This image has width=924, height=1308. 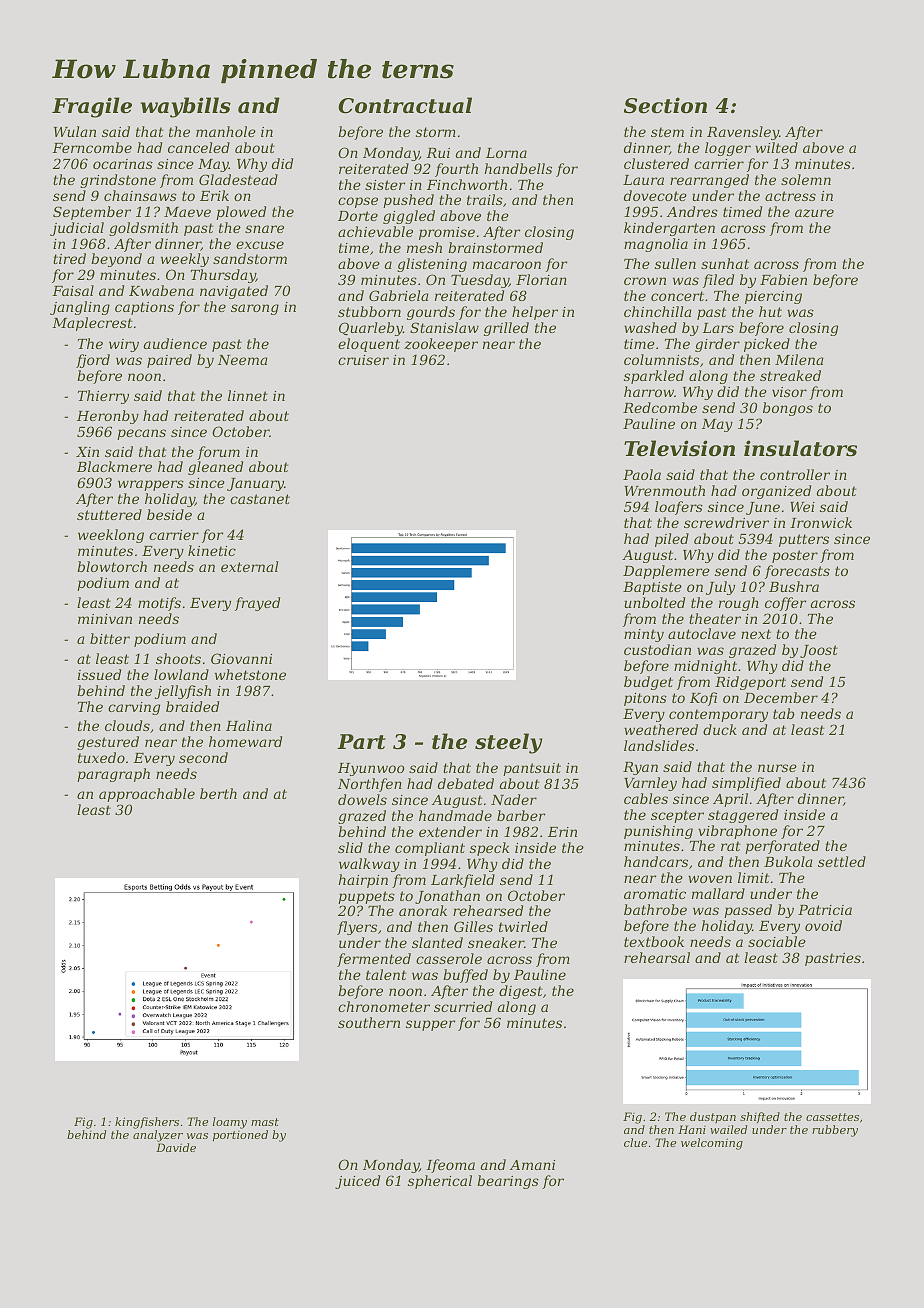 I want to click on Ironwick, so click(x=821, y=522).
